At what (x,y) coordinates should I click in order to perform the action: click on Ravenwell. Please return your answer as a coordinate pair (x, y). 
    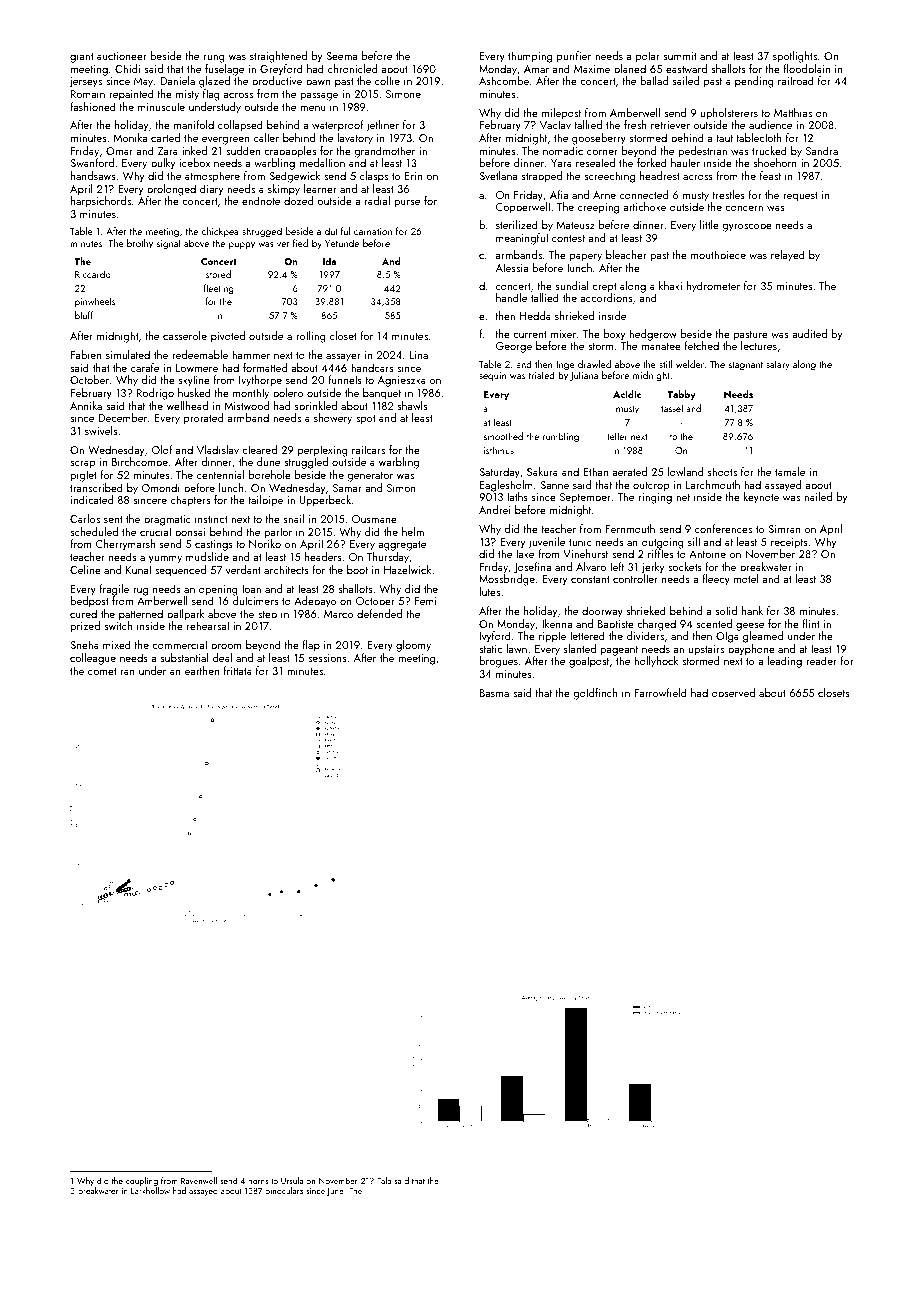
    Looking at the image, I should click on (199, 1180).
